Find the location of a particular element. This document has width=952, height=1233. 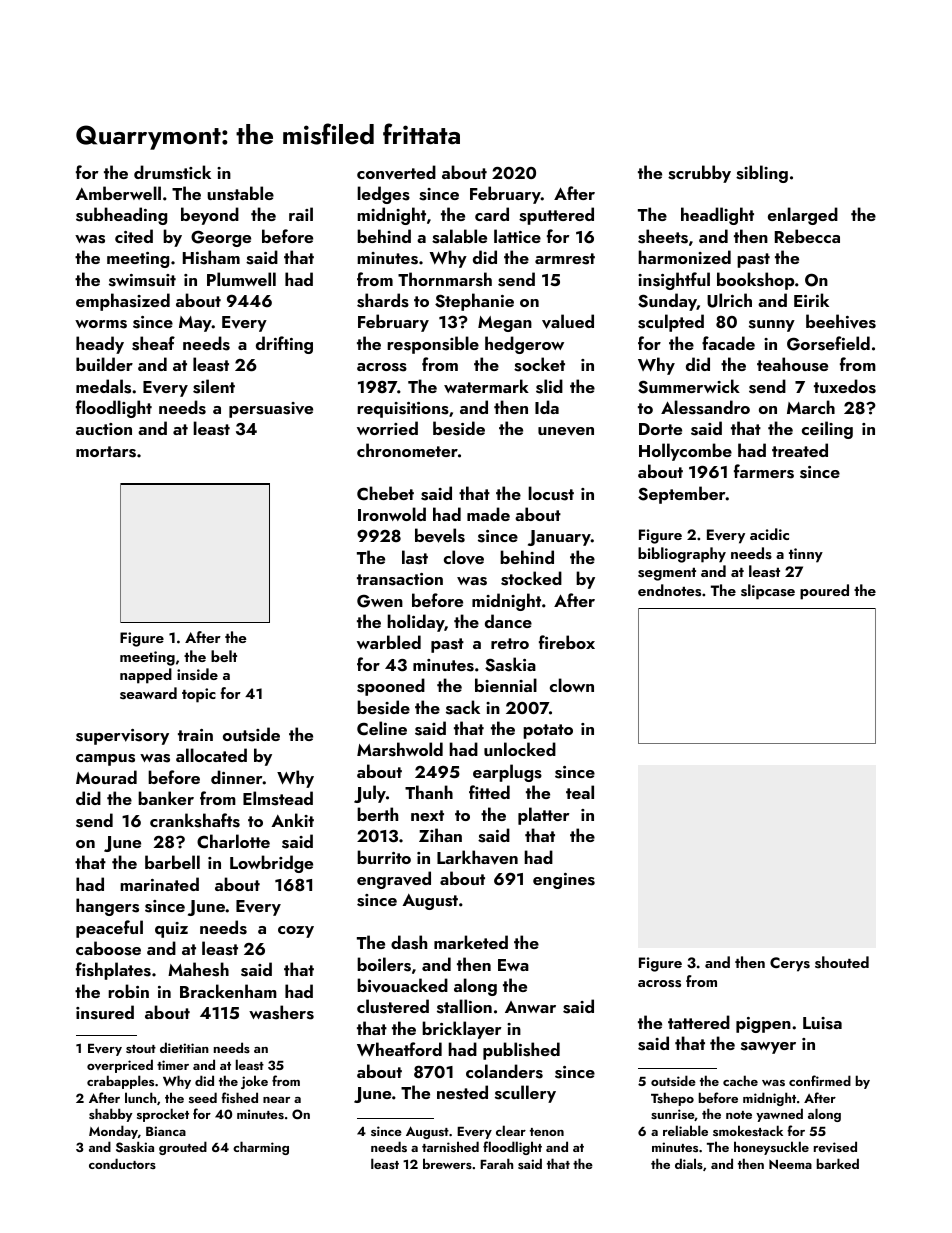

subheading is located at coordinates (121, 216).
